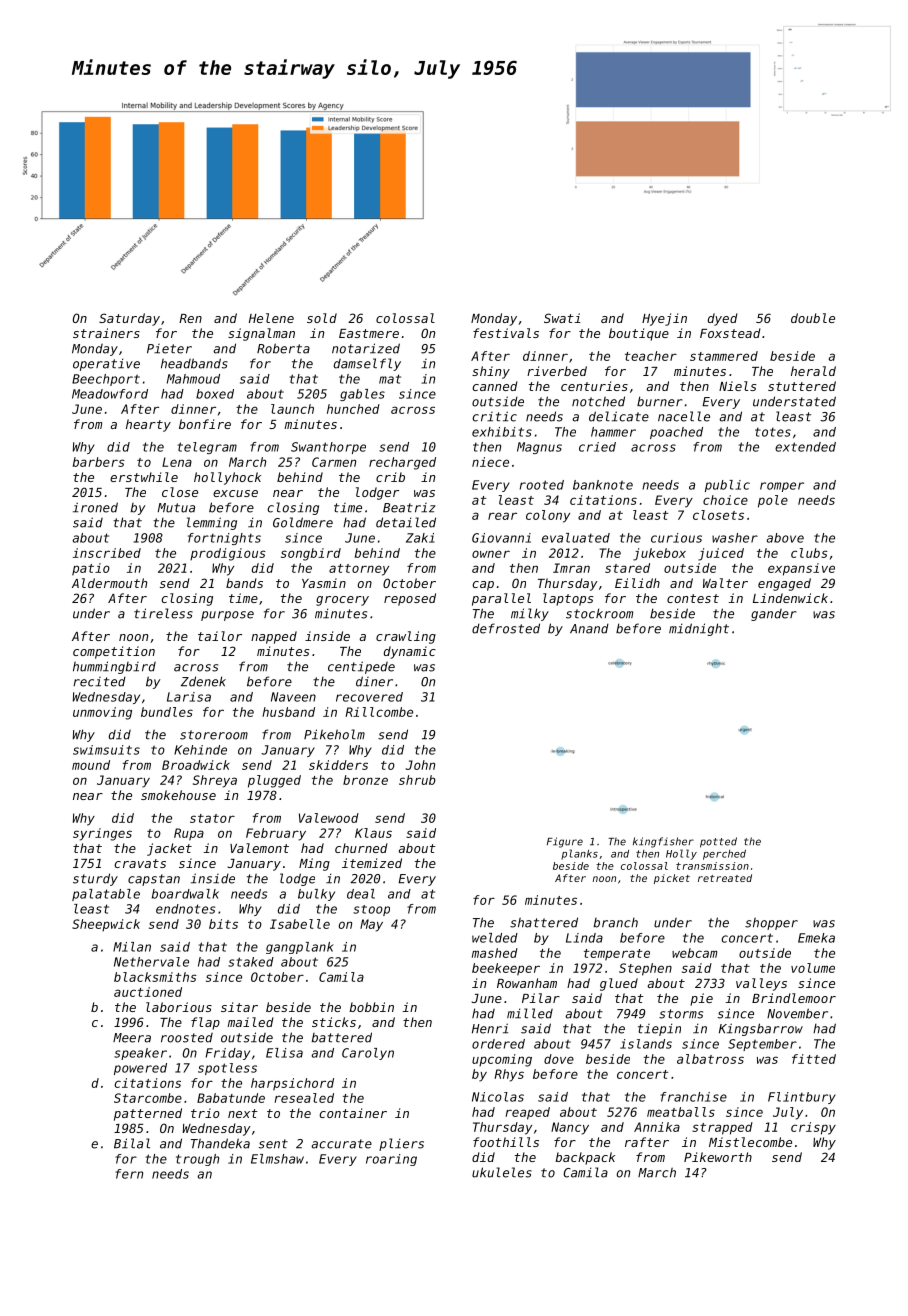  Describe the element at coordinates (813, 318) in the document. I see `double` at that location.
